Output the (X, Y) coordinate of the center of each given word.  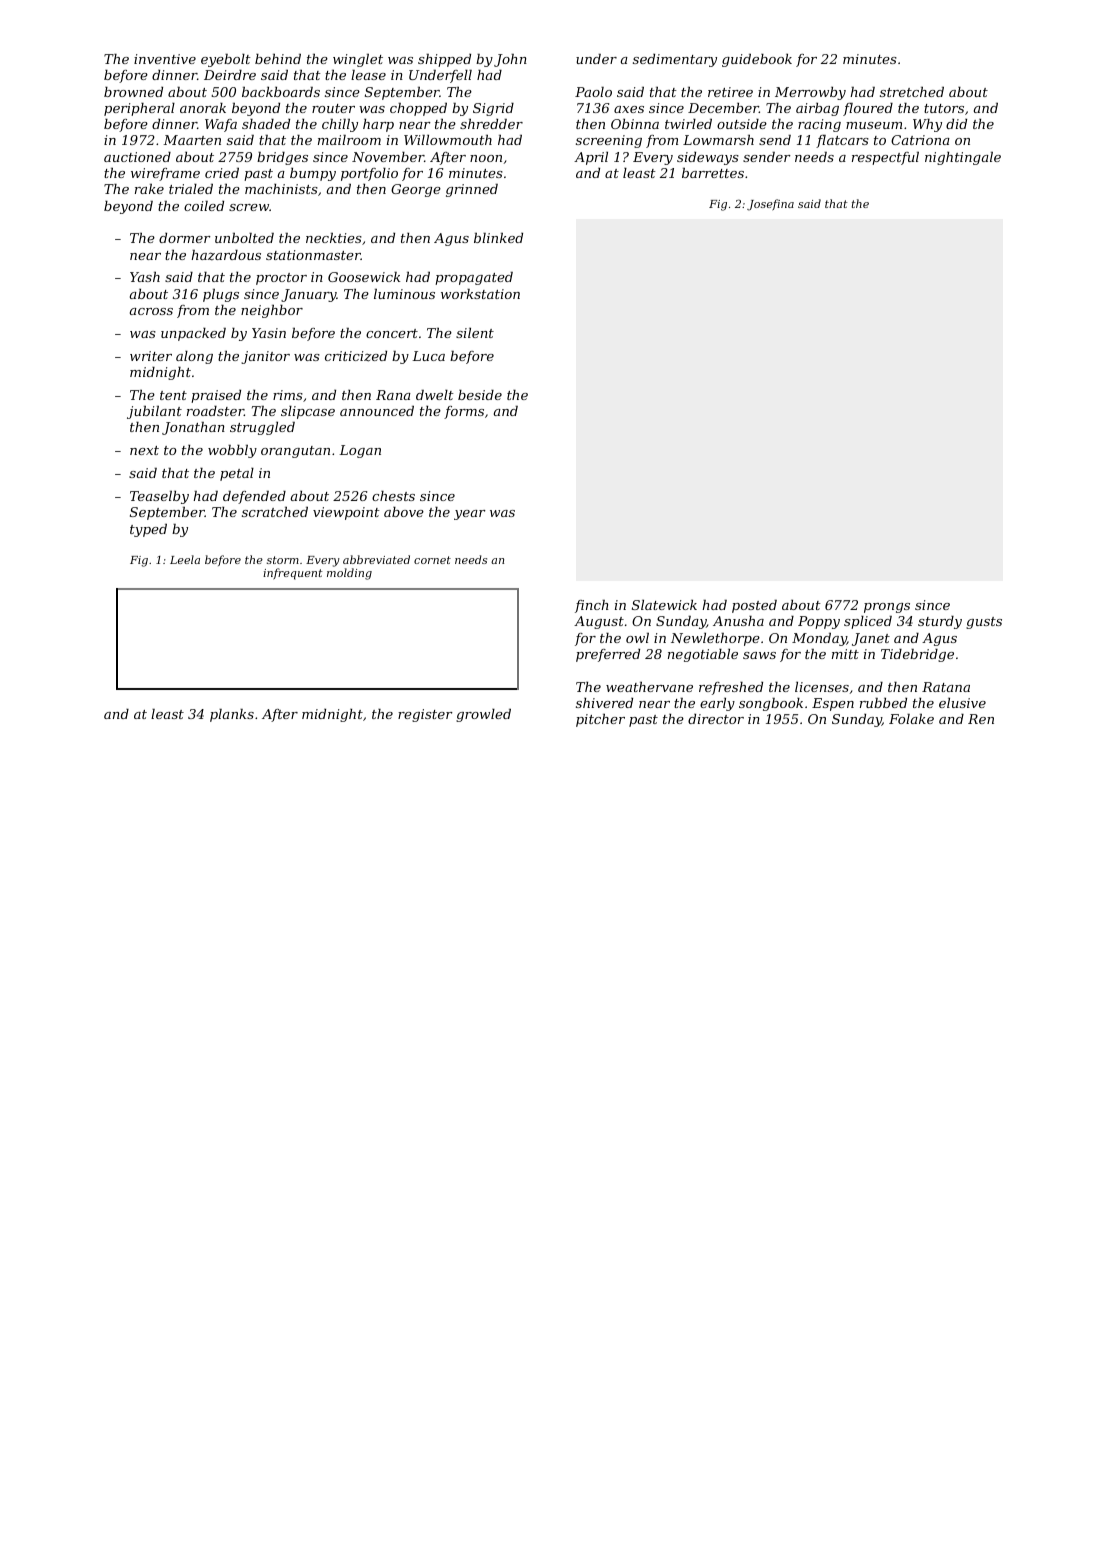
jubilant (154, 412)
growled (483, 715)
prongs (887, 608)
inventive (165, 59)
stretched (912, 92)
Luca (428, 356)
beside (480, 395)
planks (232, 715)
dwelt (435, 395)
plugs (221, 295)
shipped (444, 60)
